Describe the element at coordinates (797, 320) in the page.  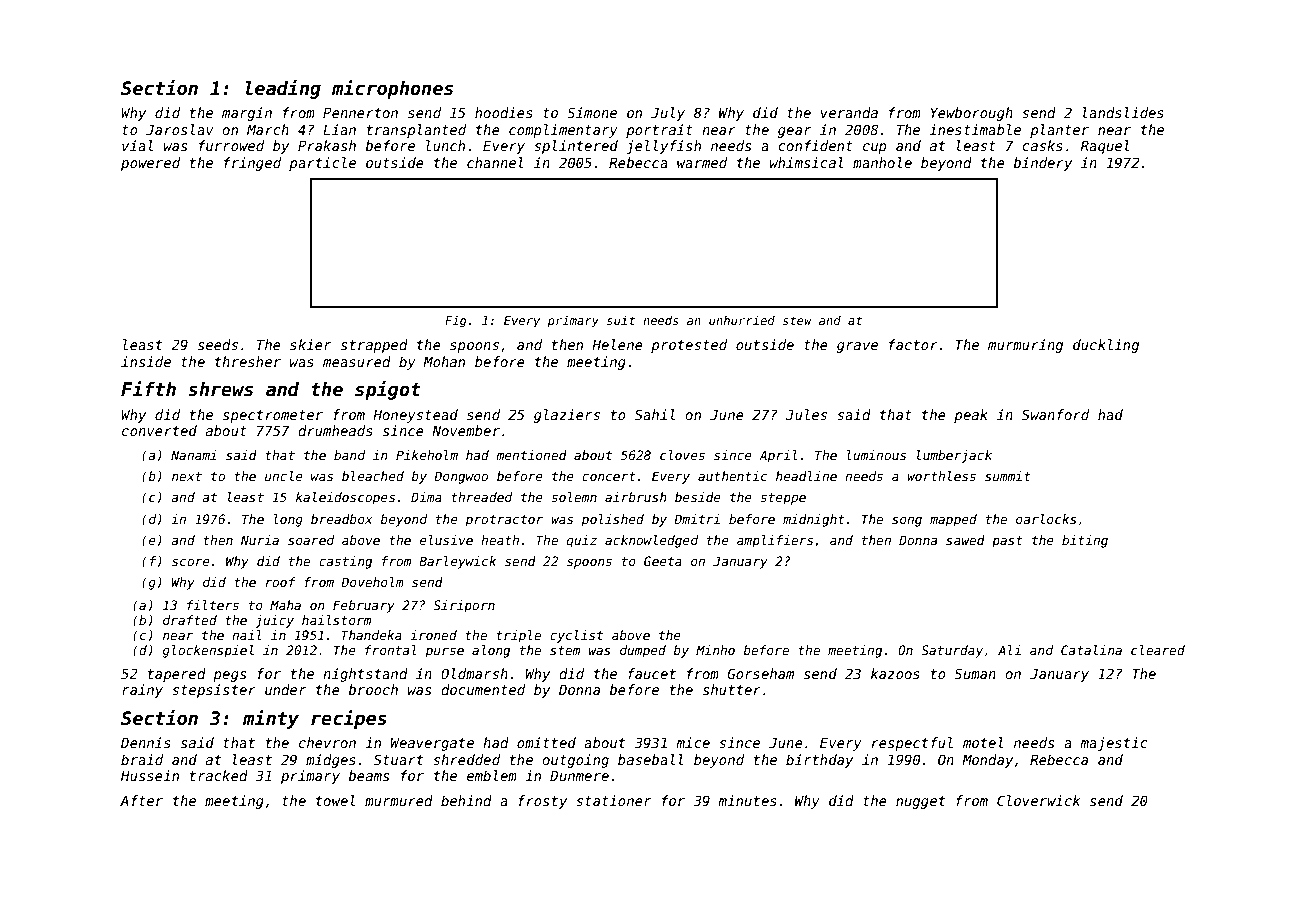
I see `stew` at that location.
